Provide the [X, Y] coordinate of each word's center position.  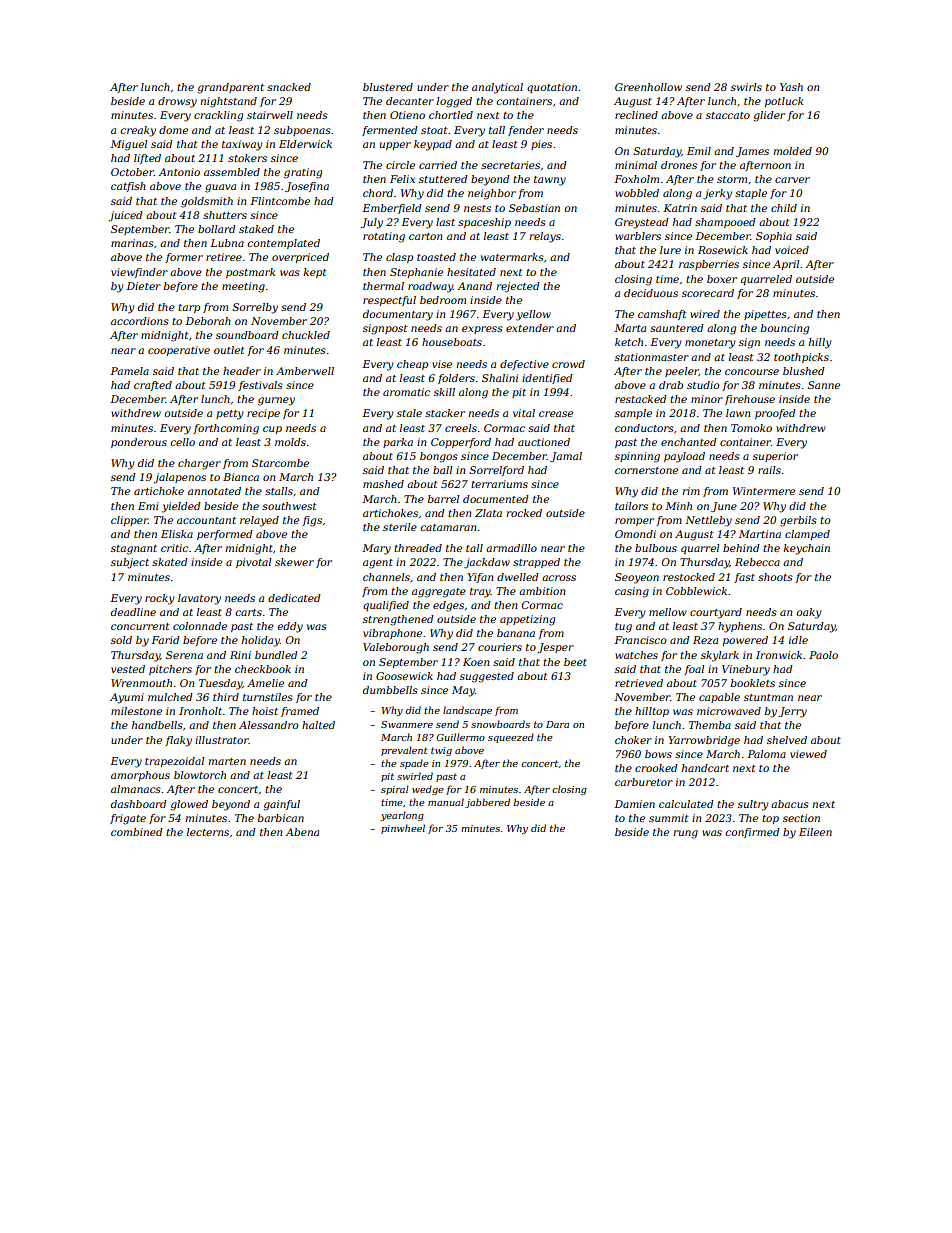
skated [170, 562]
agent [378, 564]
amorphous [140, 776]
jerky [717, 194]
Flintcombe [280, 201]
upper [395, 146]
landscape [467, 711]
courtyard [716, 613]
